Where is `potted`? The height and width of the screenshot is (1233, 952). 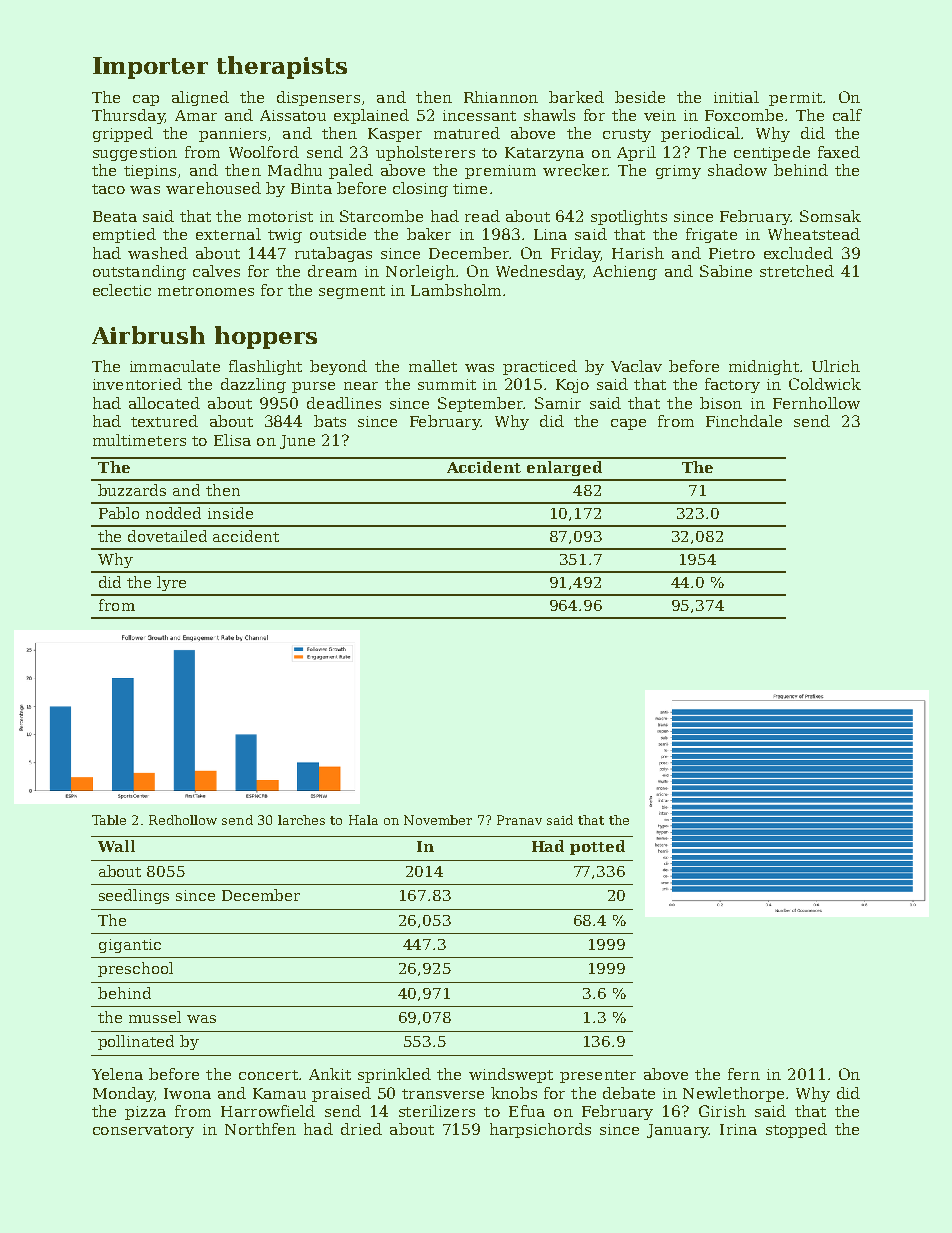
potted is located at coordinates (597, 847).
